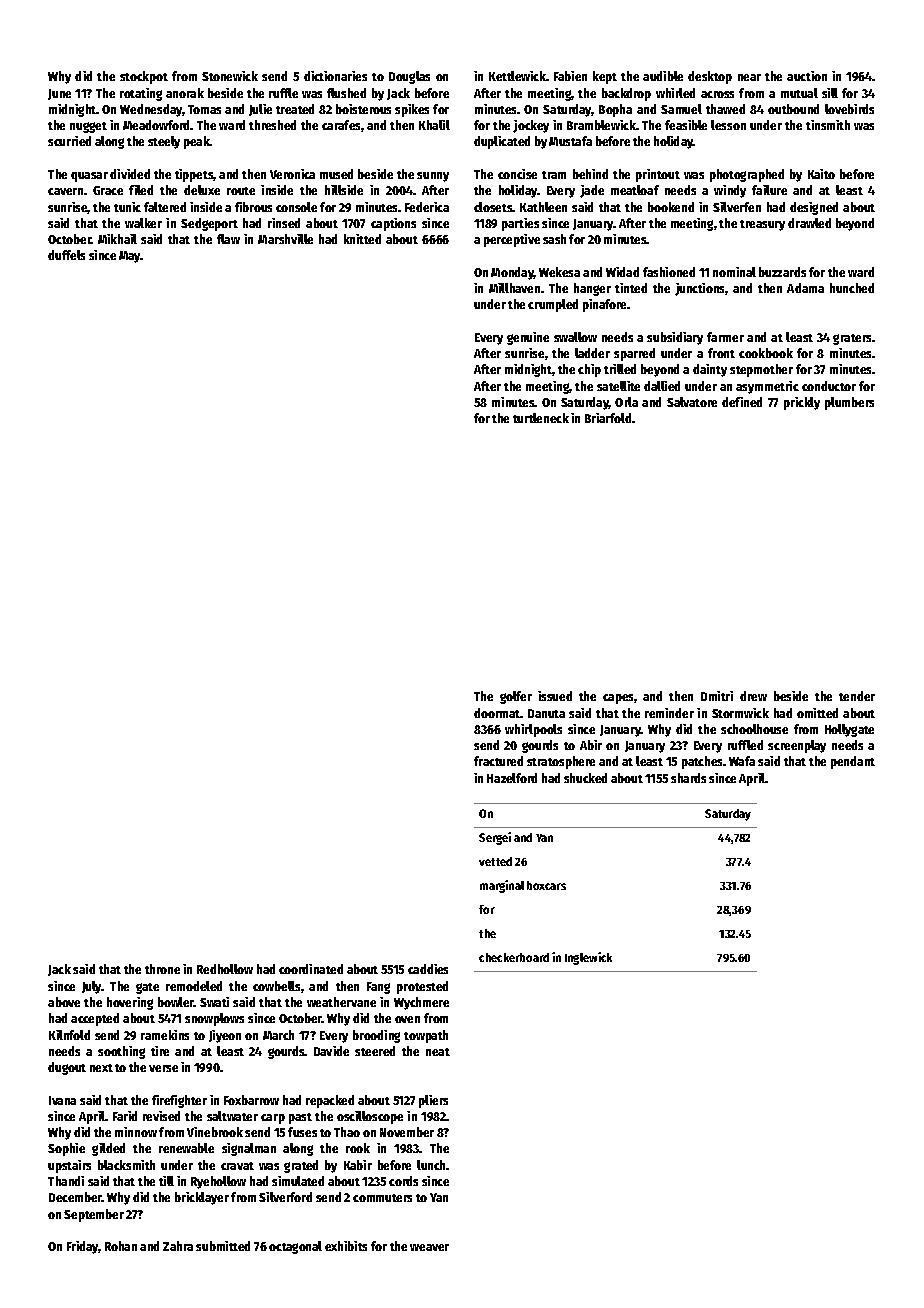  Describe the element at coordinates (749, 77) in the image. I see `near` at that location.
